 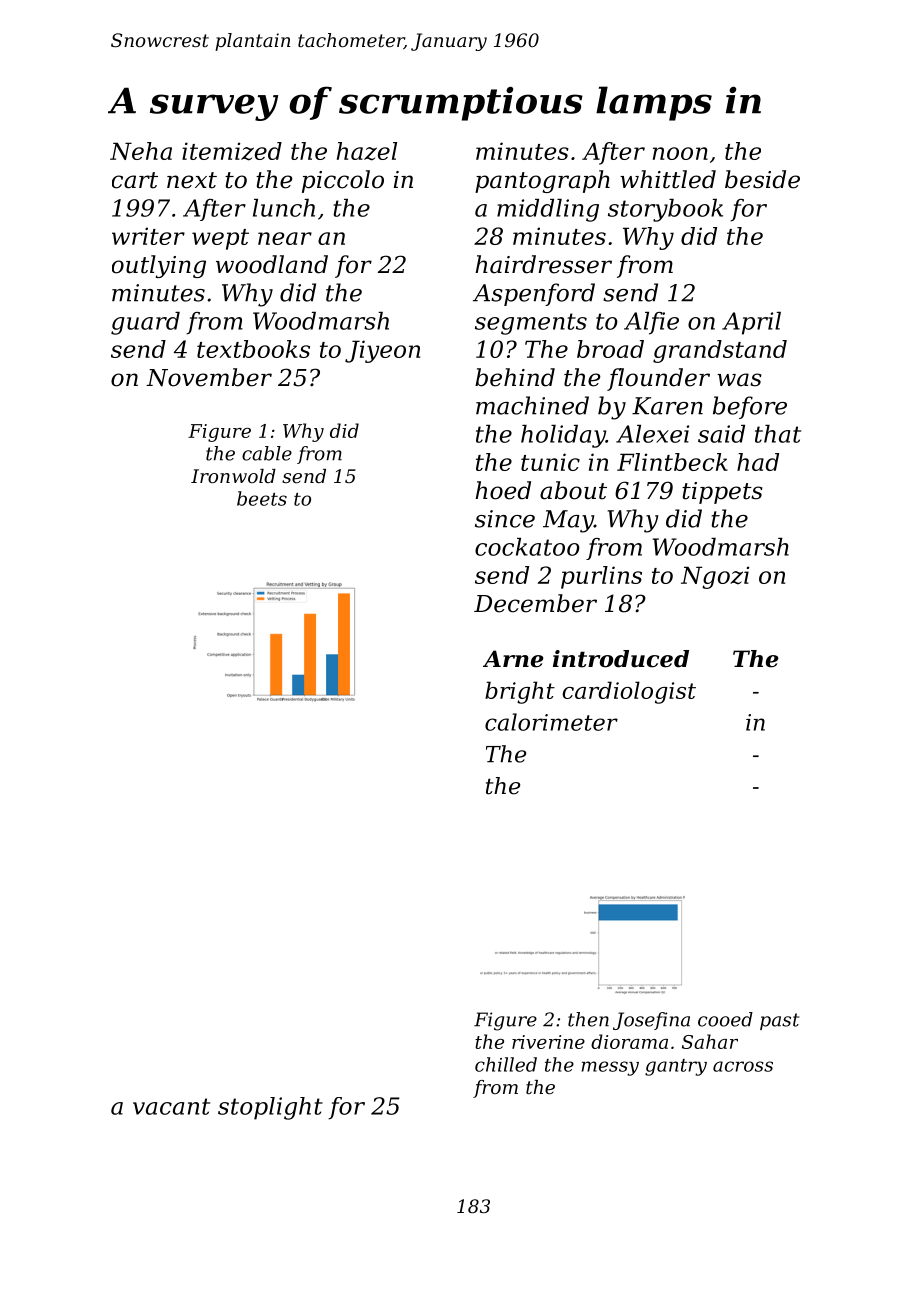 I want to click on hoed, so click(x=503, y=490).
